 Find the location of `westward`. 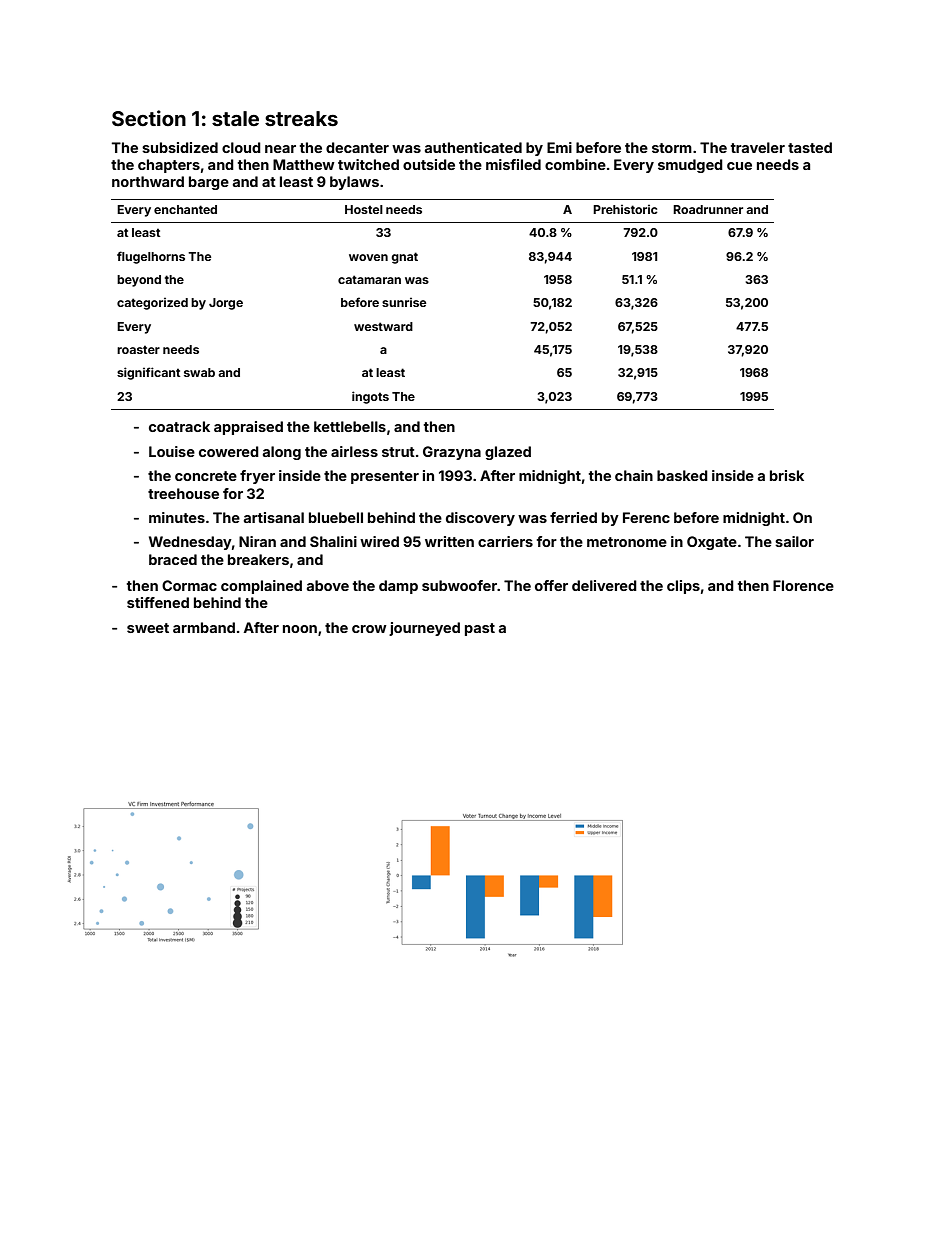

westward is located at coordinates (383, 326).
